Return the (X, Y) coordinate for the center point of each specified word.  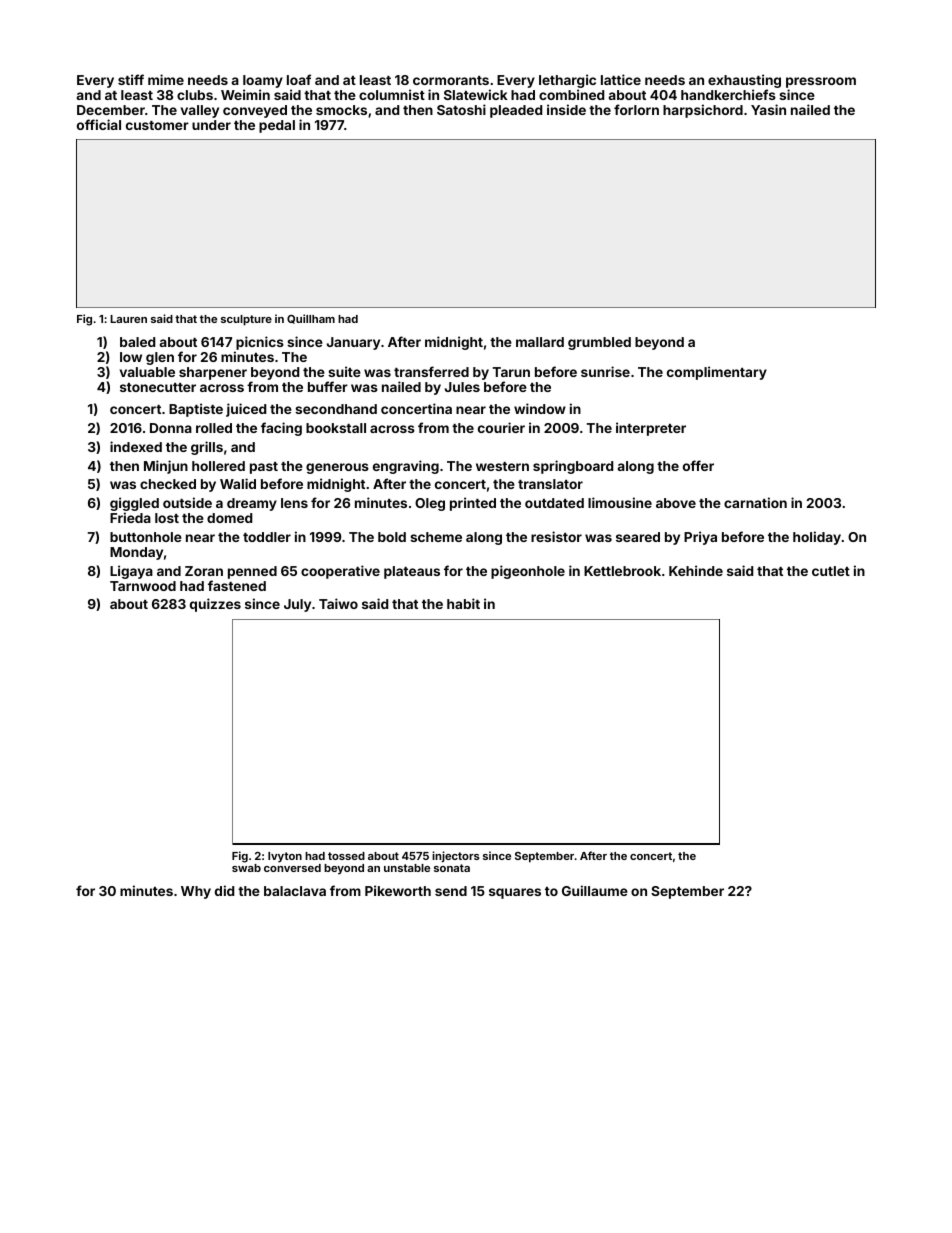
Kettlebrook (622, 571)
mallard (540, 342)
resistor (556, 536)
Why (196, 892)
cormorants (451, 80)
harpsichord (703, 111)
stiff (131, 79)
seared (638, 537)
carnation (755, 502)
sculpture (246, 320)
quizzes (215, 605)
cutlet (831, 571)
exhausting (744, 81)
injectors (456, 856)
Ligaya (131, 572)
